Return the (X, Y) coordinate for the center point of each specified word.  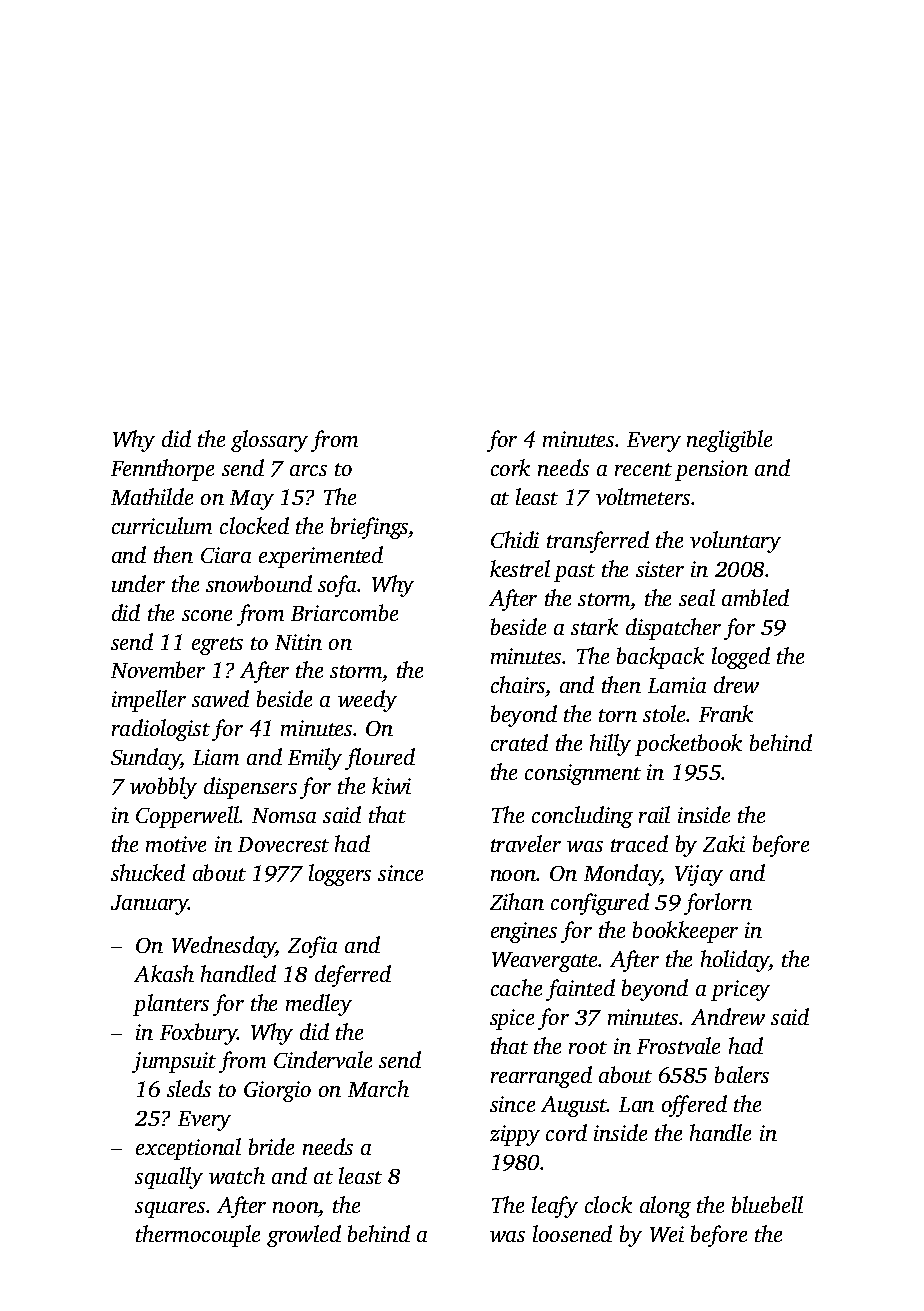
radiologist (161, 730)
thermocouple (198, 1236)
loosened (572, 1233)
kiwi (391, 785)
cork (510, 467)
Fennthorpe (162, 470)
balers (742, 1074)
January (149, 905)
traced (639, 843)
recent (643, 469)
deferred (353, 976)
